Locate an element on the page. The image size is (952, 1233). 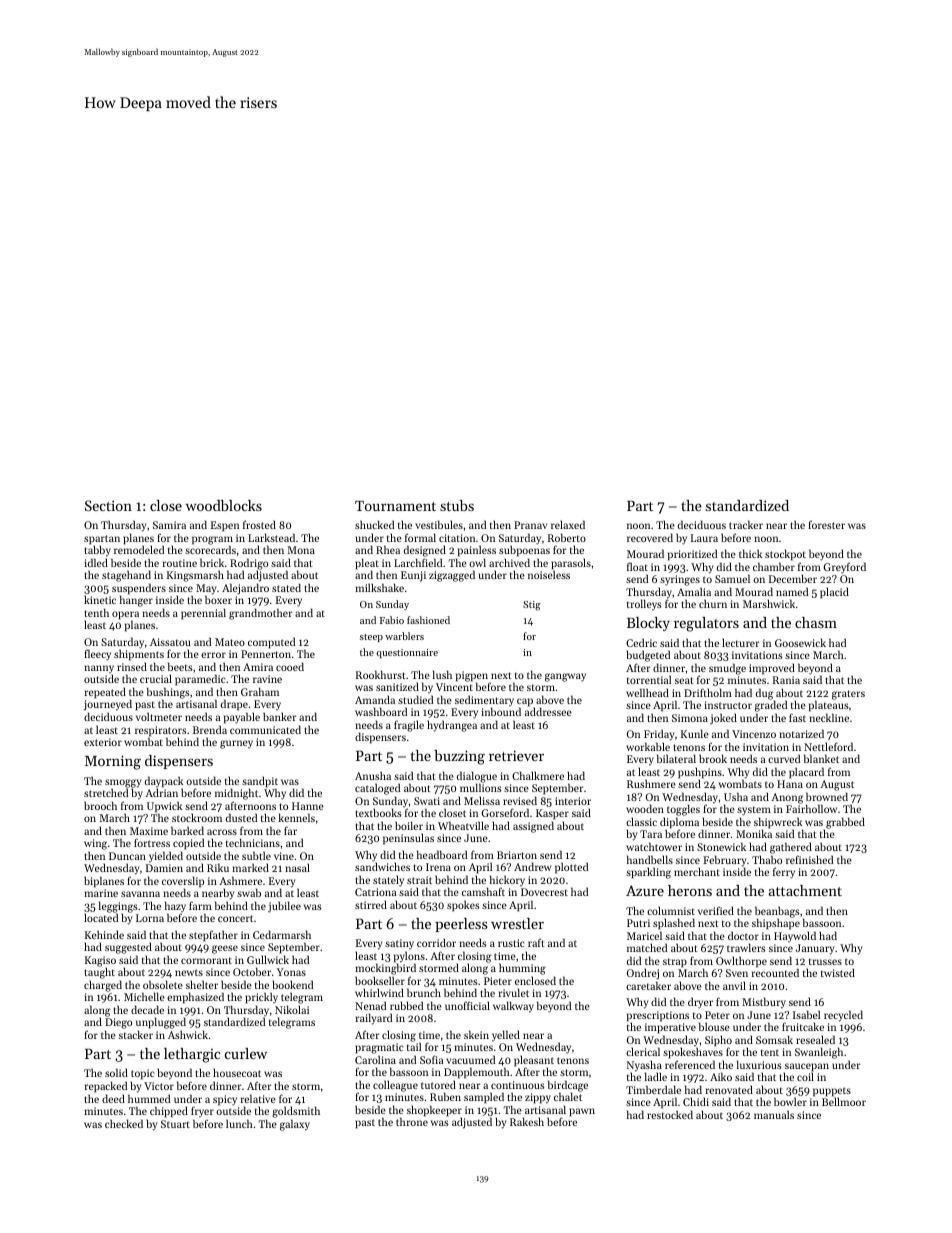
smudge is located at coordinates (727, 669).
